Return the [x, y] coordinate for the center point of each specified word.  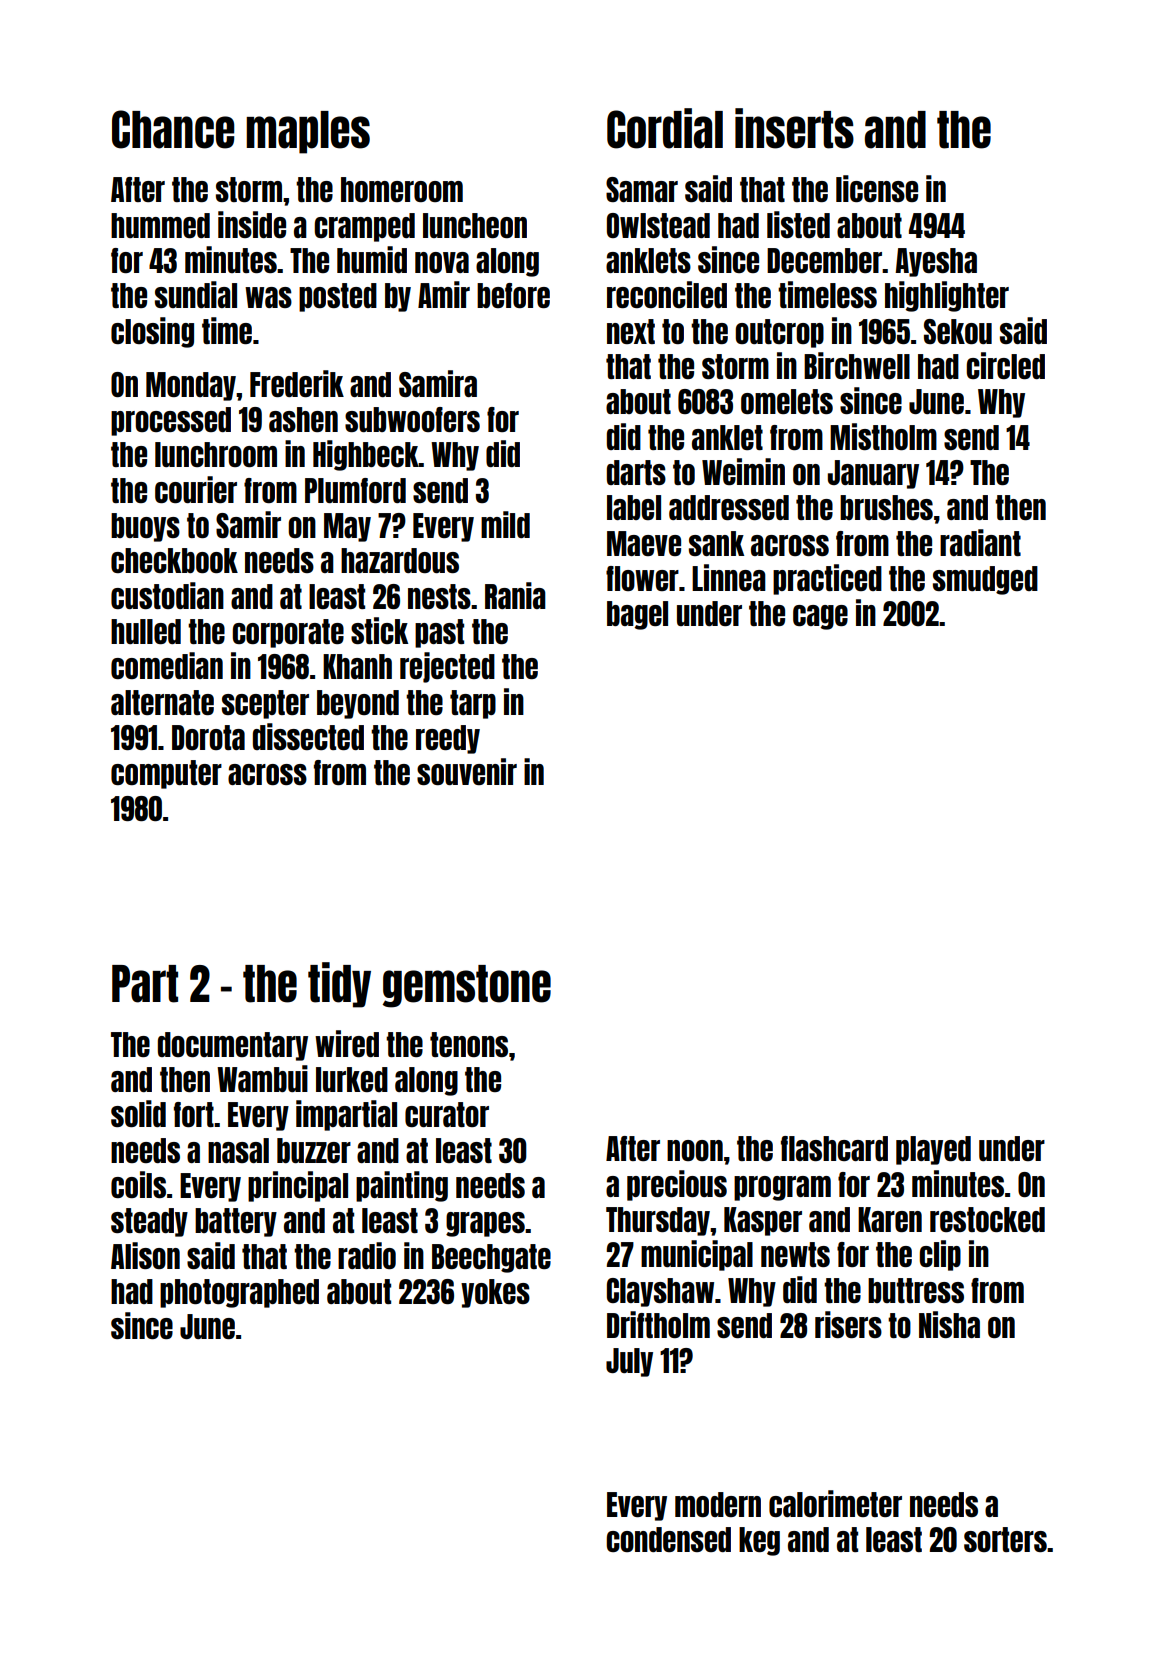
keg [759, 1541]
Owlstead [658, 225]
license [877, 188]
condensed [668, 1539]
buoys [145, 527]
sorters [1005, 1539]
